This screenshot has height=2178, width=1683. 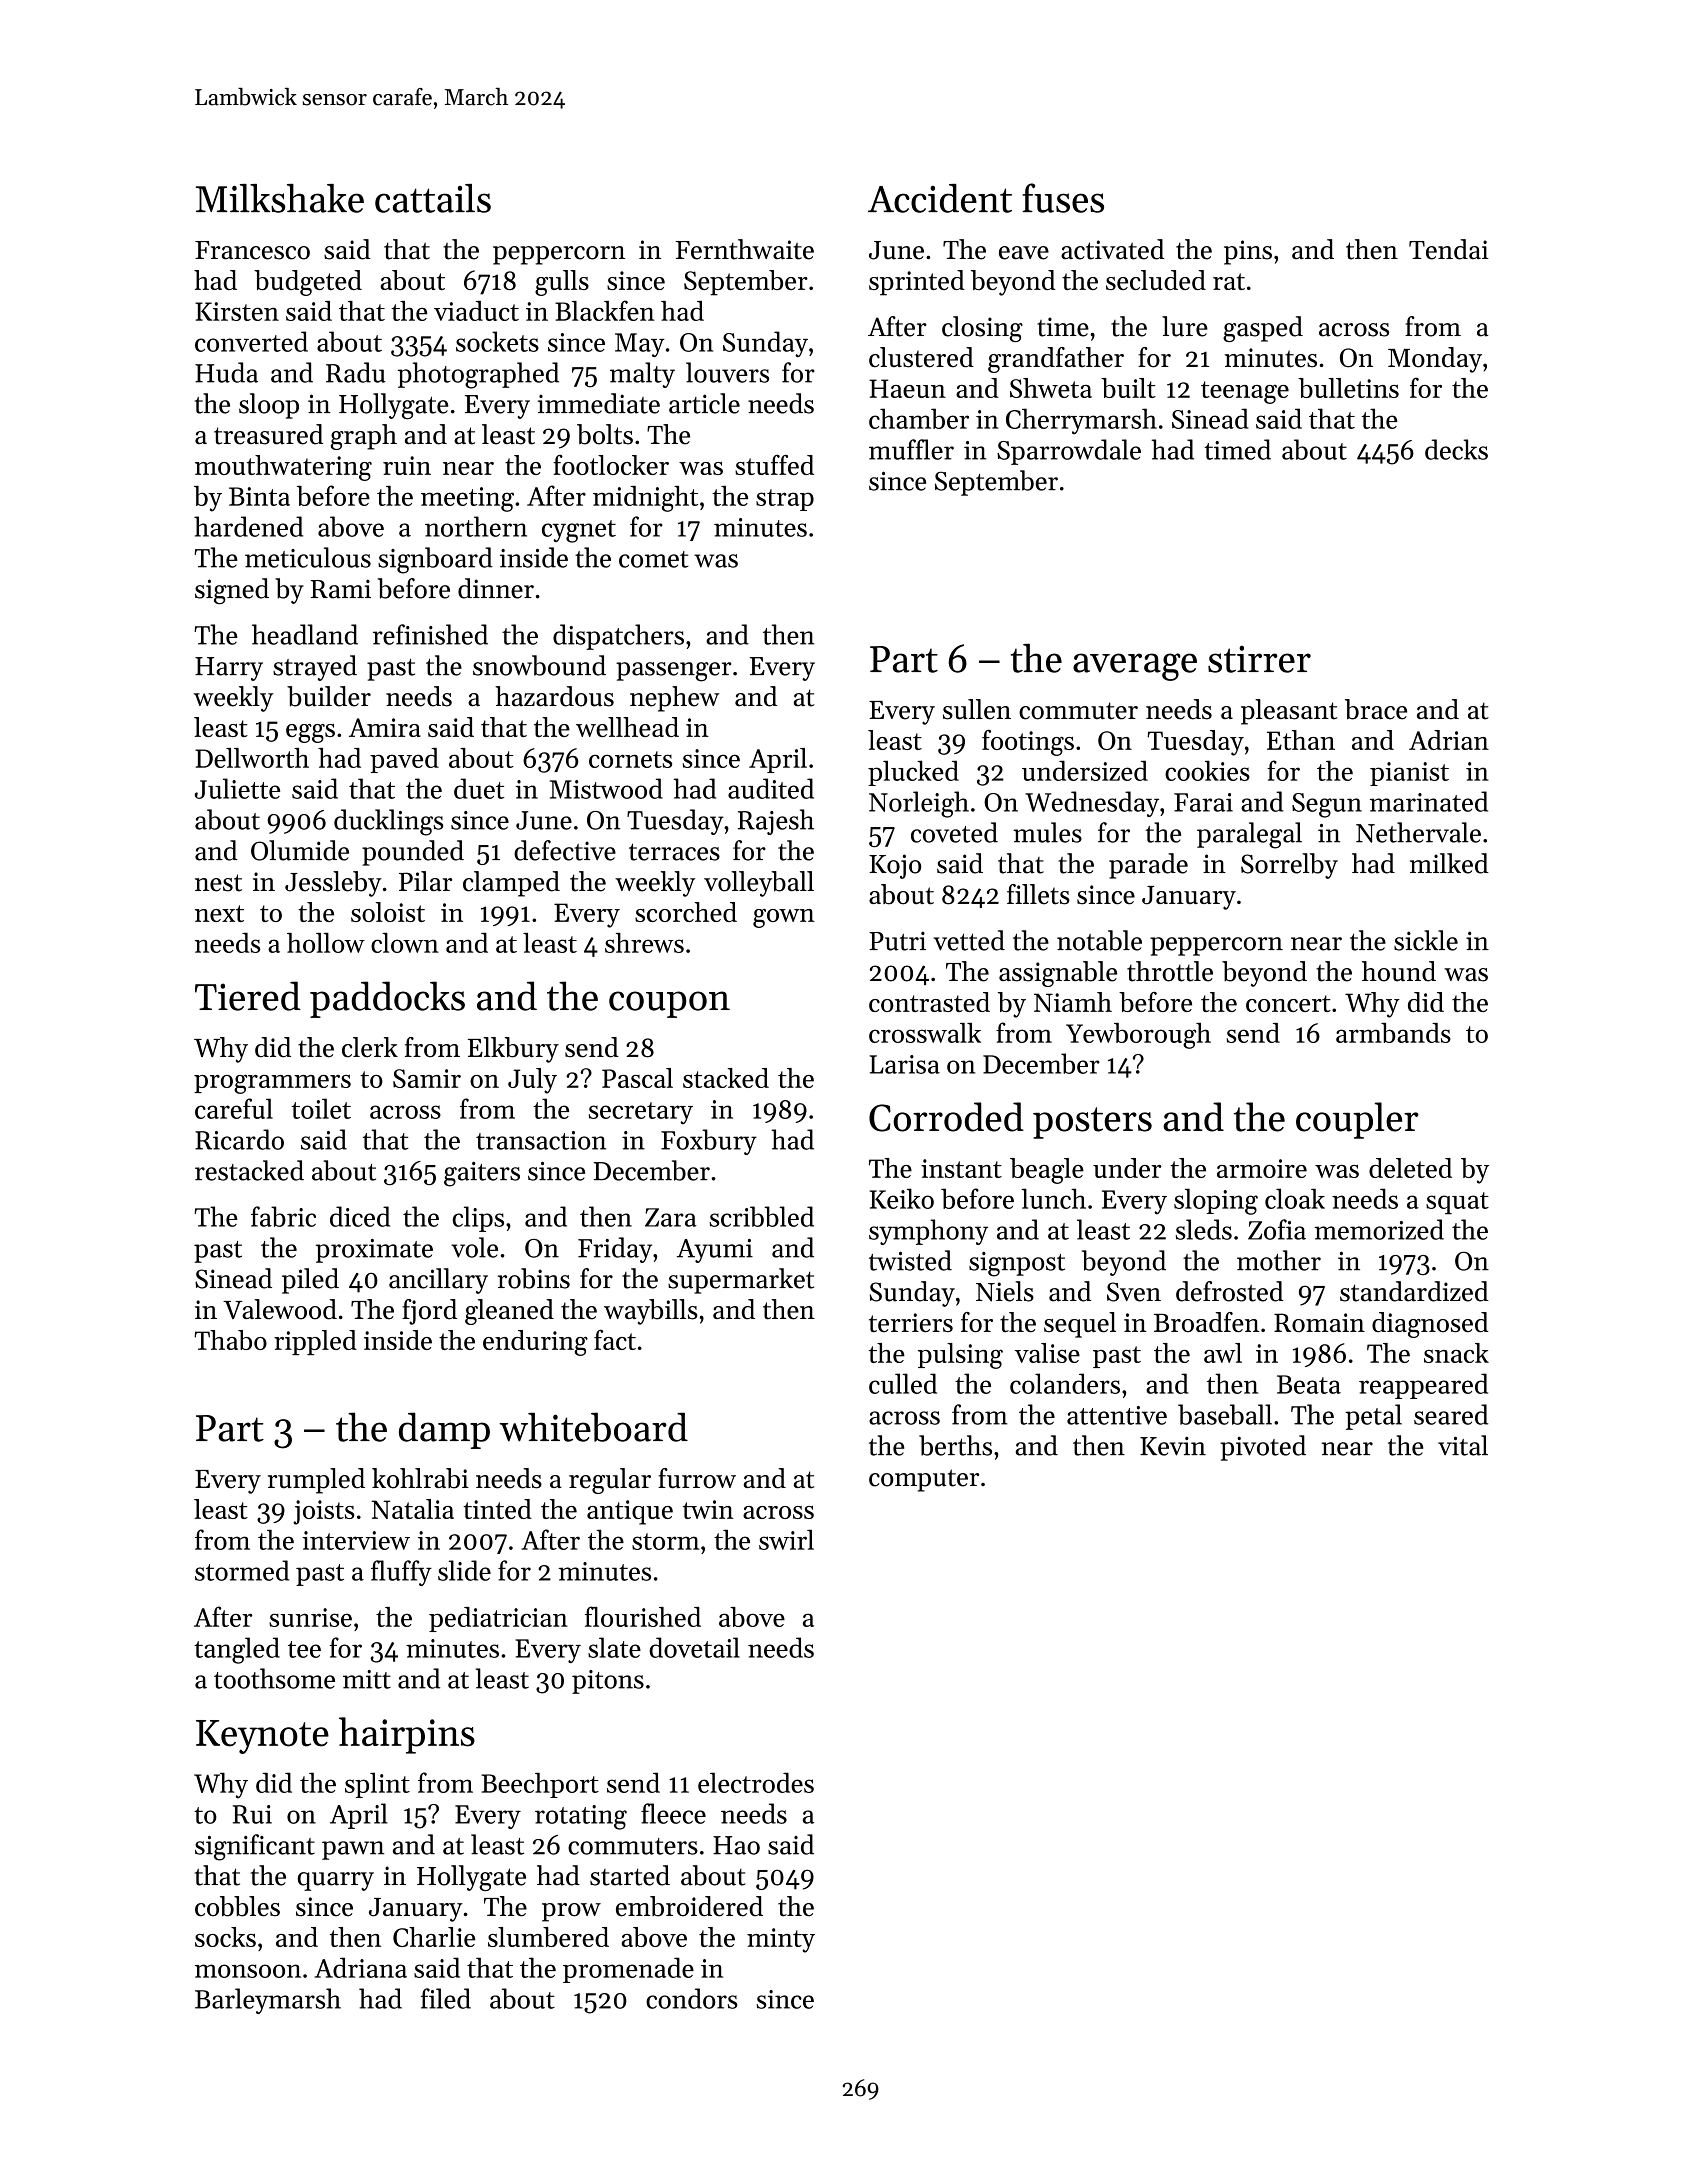 I want to click on vital, so click(x=1463, y=1445).
